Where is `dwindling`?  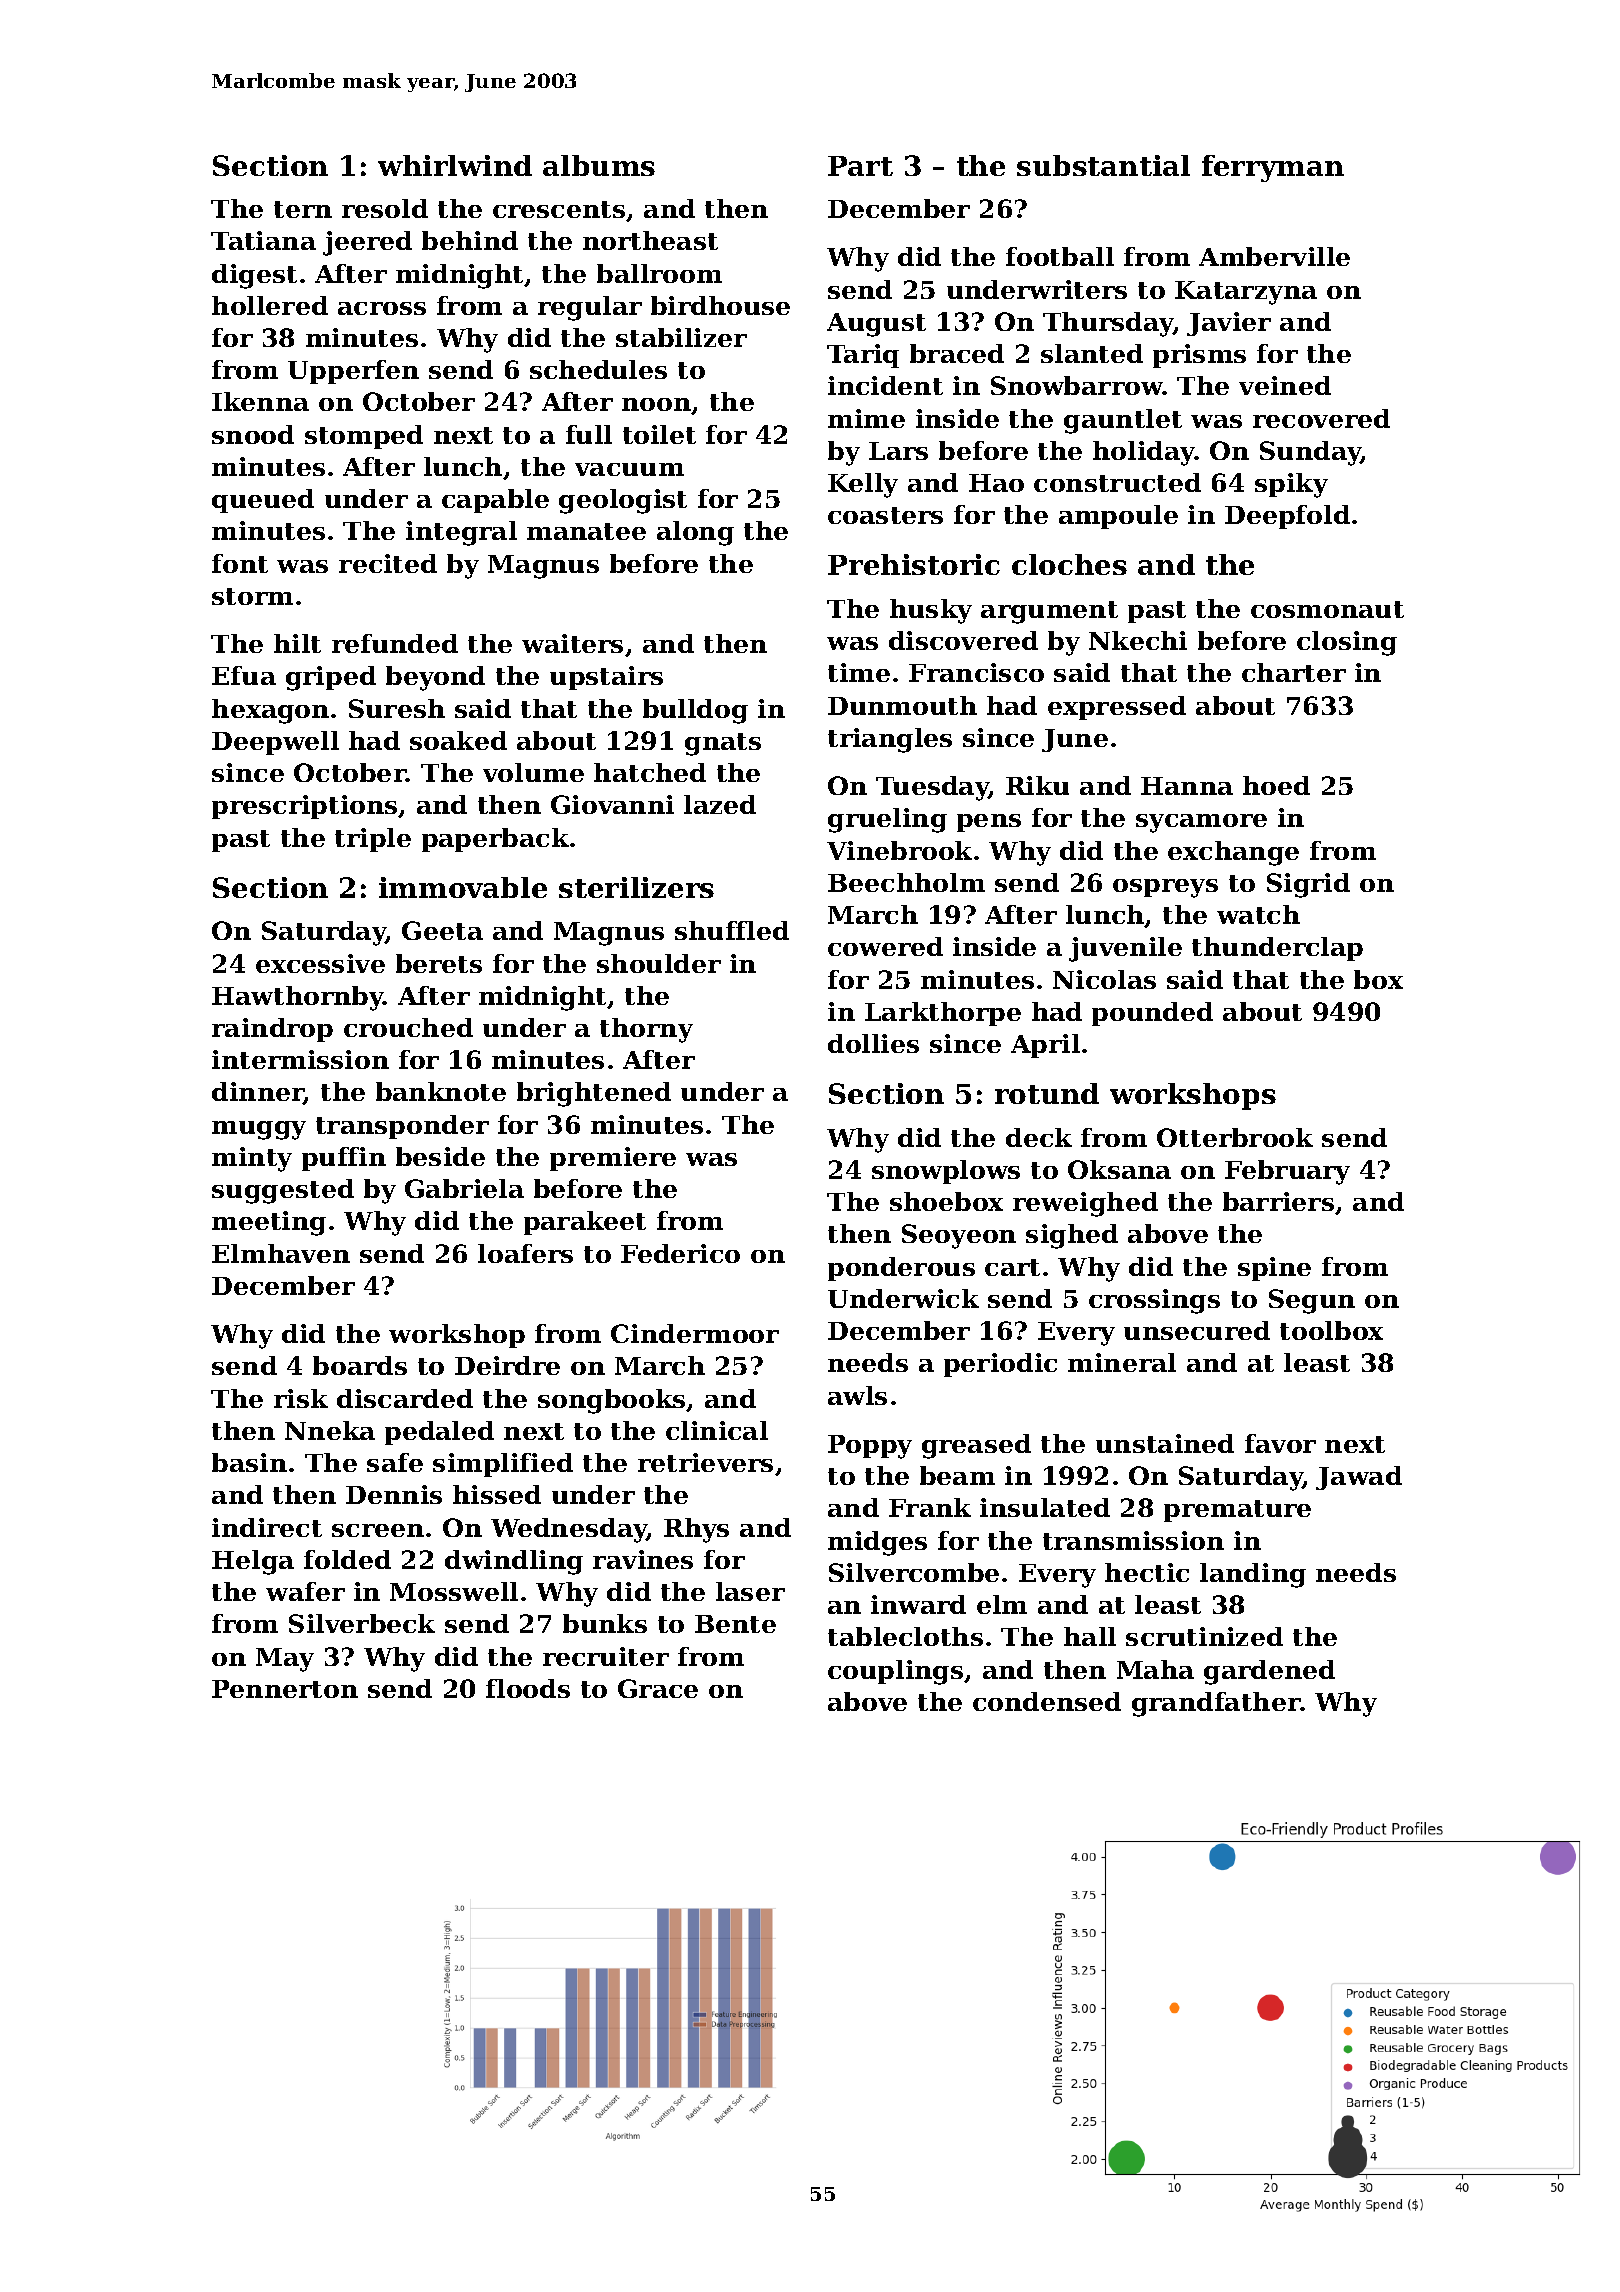
dwindling is located at coordinates (514, 1562).
